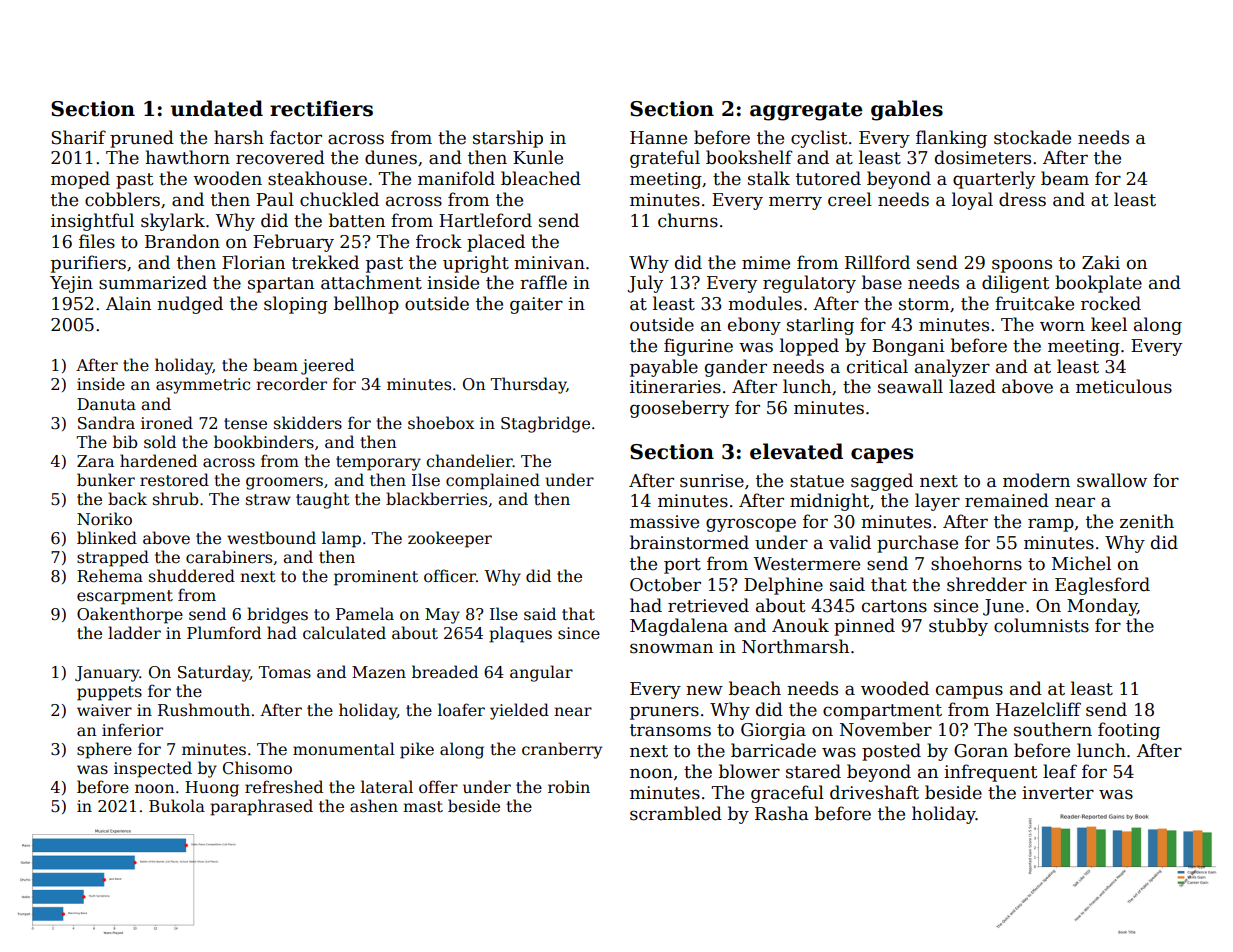  Describe the element at coordinates (296, 137) in the page. I see `factor` at that location.
